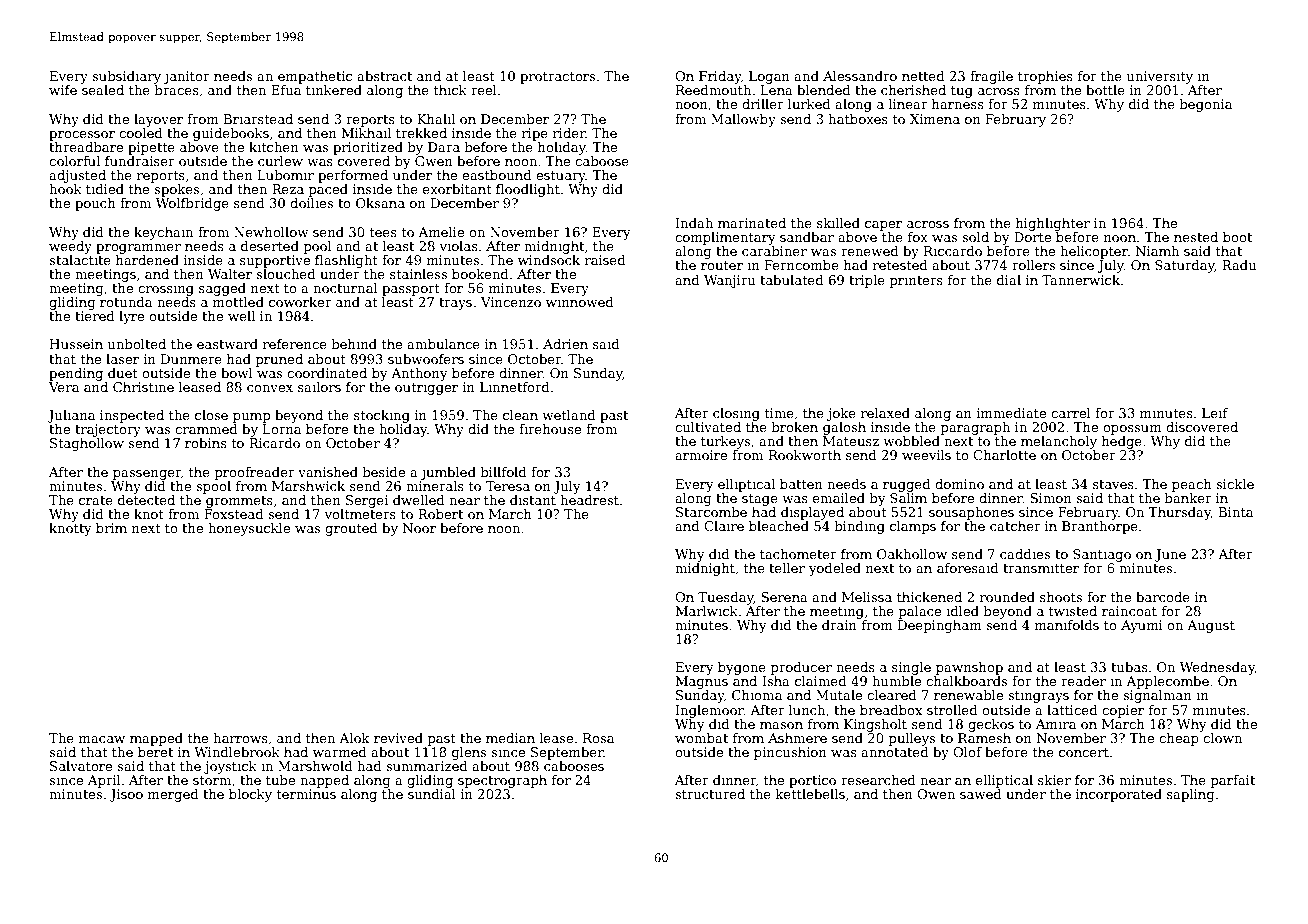 This screenshot has height=924, width=1308. What do you see at coordinates (720, 77) in the screenshot?
I see `Friday` at bounding box center [720, 77].
